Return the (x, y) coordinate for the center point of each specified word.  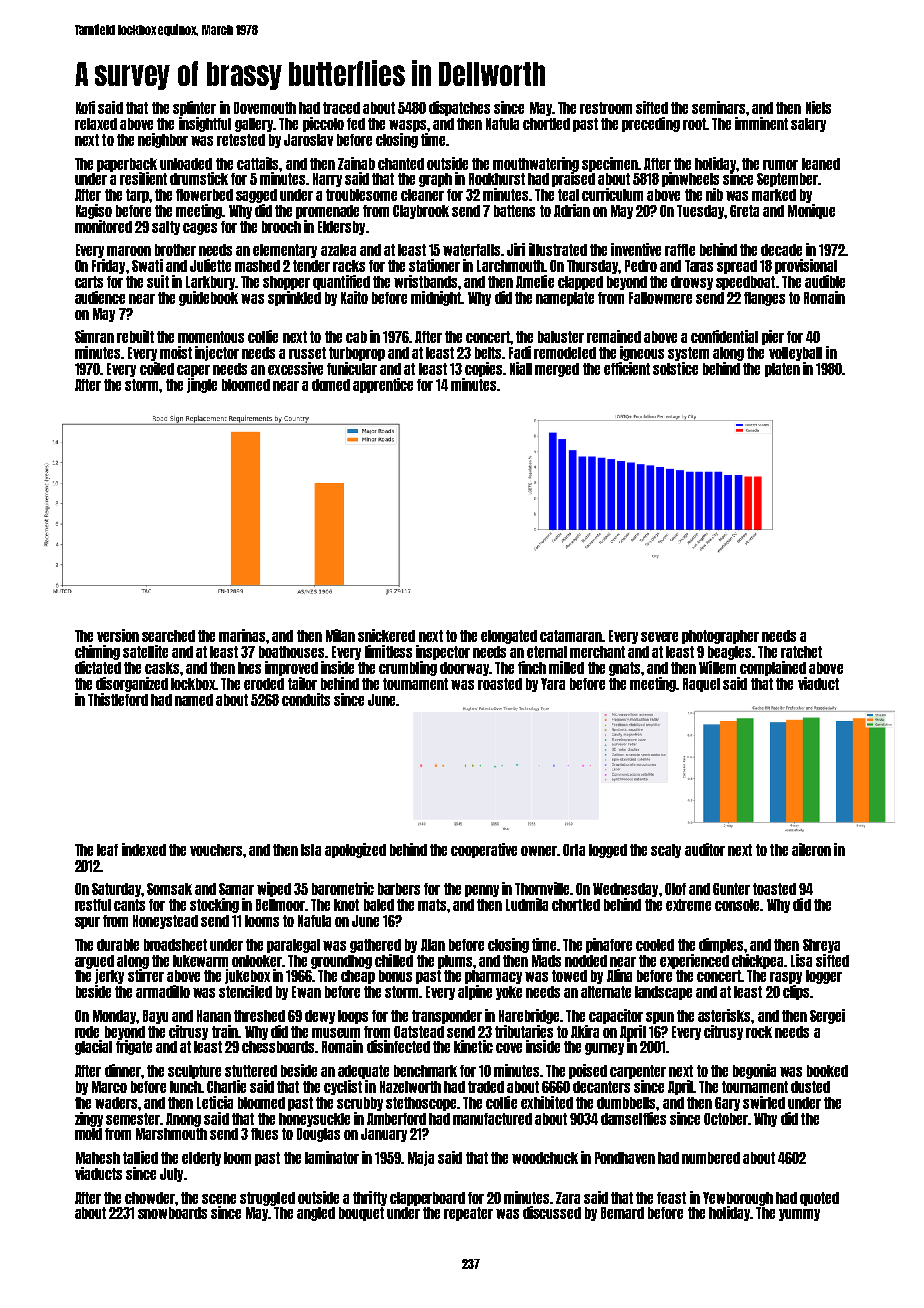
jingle (202, 385)
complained (773, 668)
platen (782, 370)
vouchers (216, 850)
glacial (93, 1047)
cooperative (484, 850)
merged (557, 370)
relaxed (96, 124)
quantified (341, 282)
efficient (627, 368)
